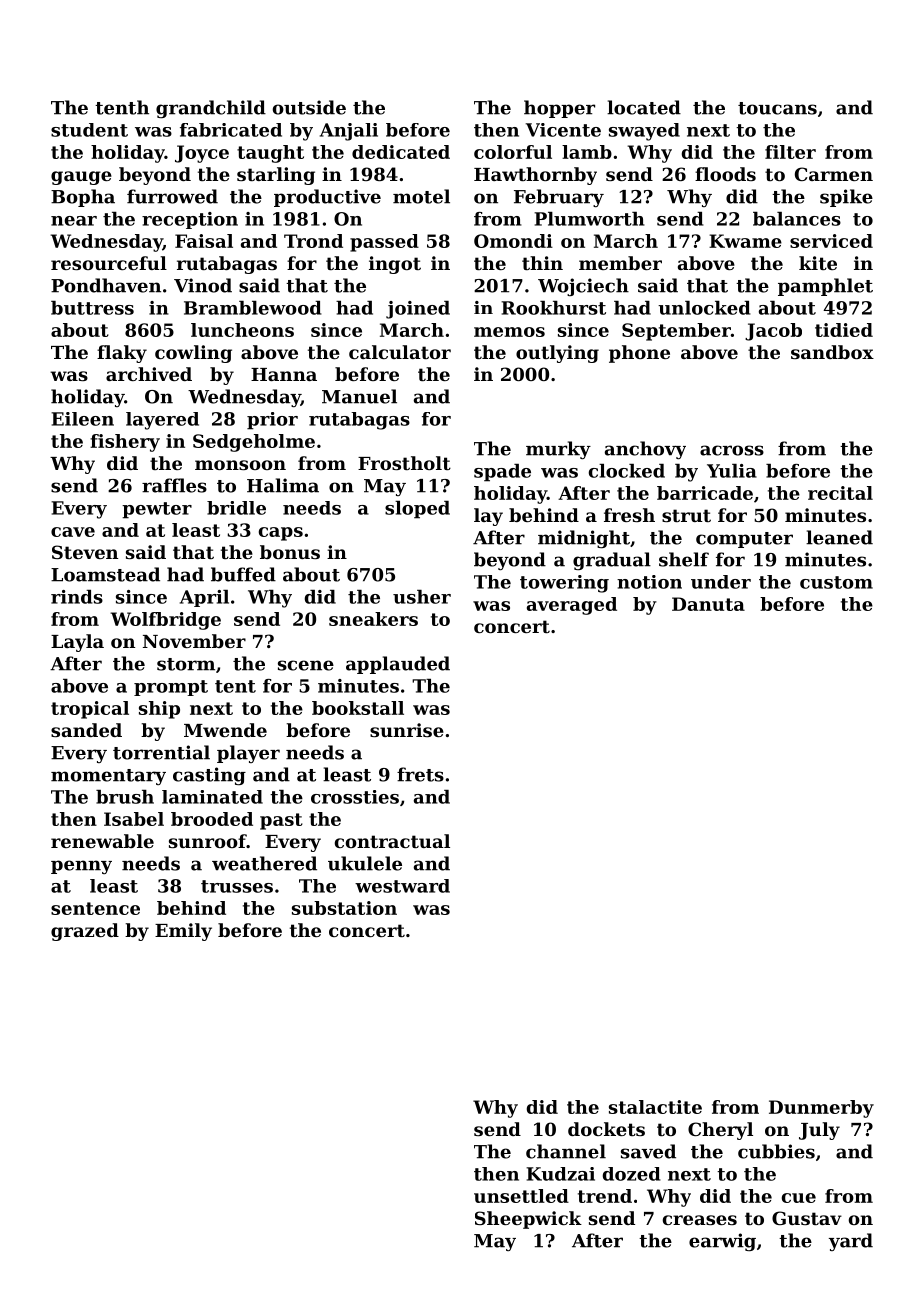 The width and height of the screenshot is (924, 1314). What do you see at coordinates (421, 196) in the screenshot?
I see `motel` at bounding box center [421, 196].
